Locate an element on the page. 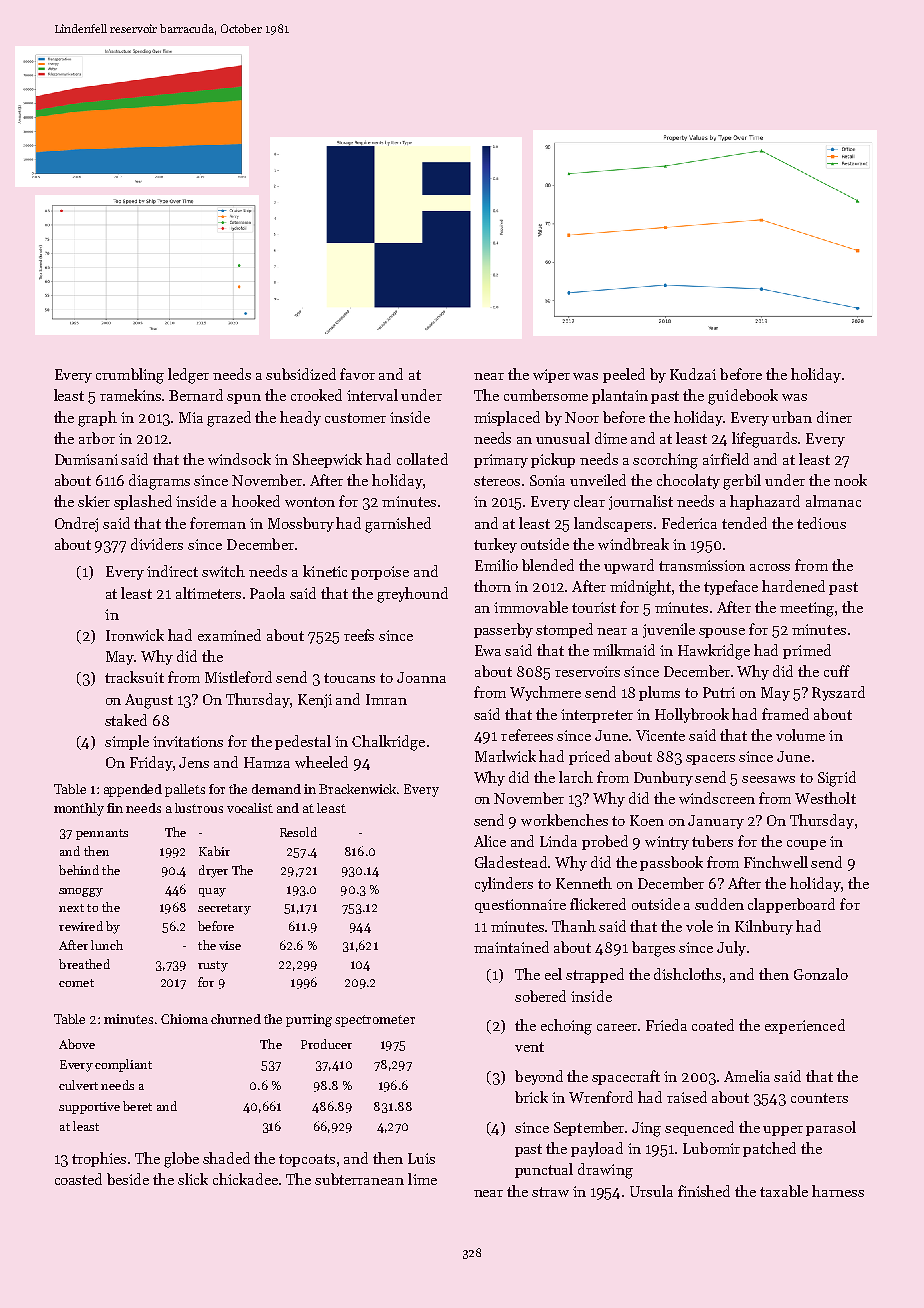 The width and height of the page is (924, 1308). Brackenwick is located at coordinates (357, 789).
